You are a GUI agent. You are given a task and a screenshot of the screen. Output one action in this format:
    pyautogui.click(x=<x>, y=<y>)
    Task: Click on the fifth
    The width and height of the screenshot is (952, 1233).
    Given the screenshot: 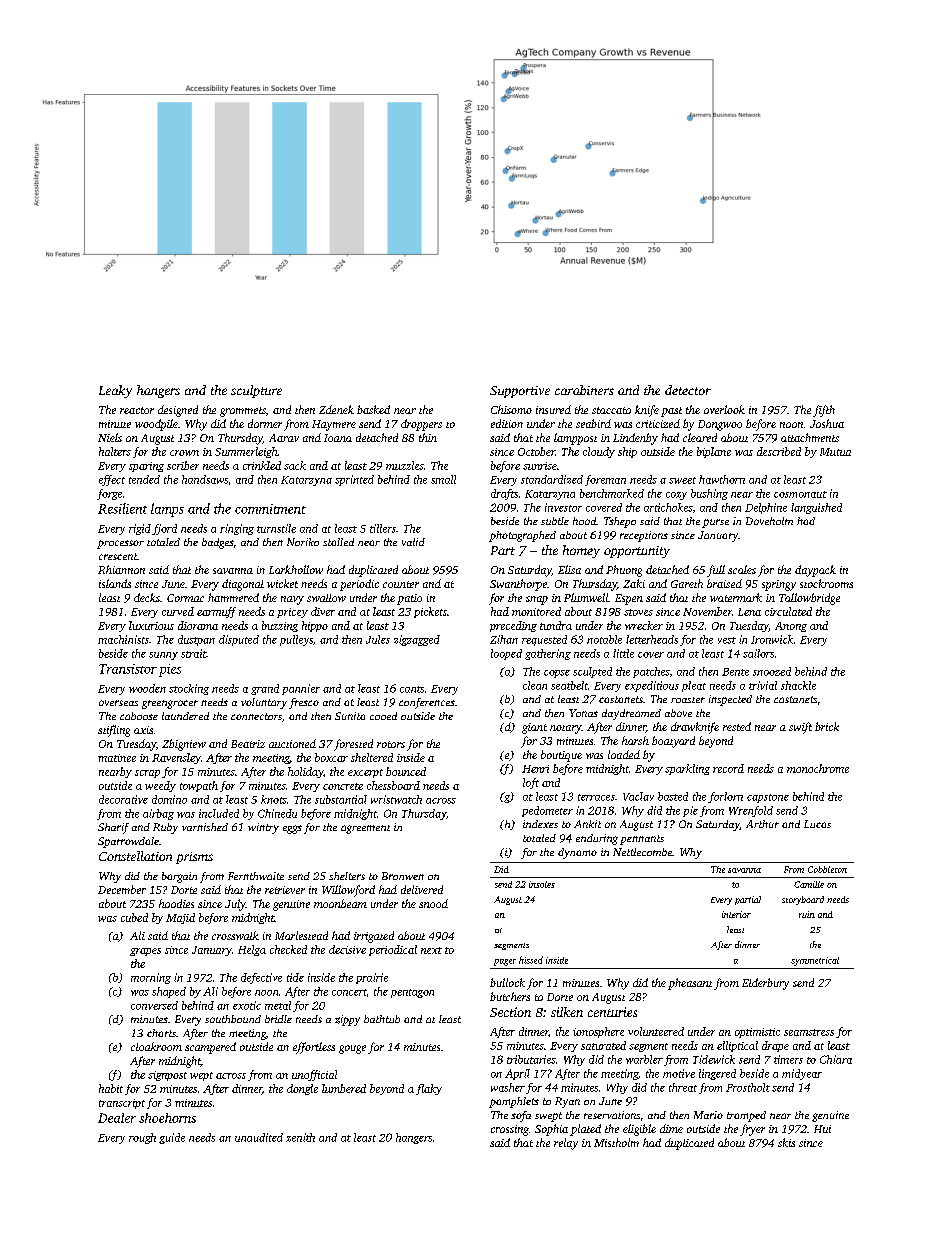 What is the action you would take?
    pyautogui.click(x=824, y=411)
